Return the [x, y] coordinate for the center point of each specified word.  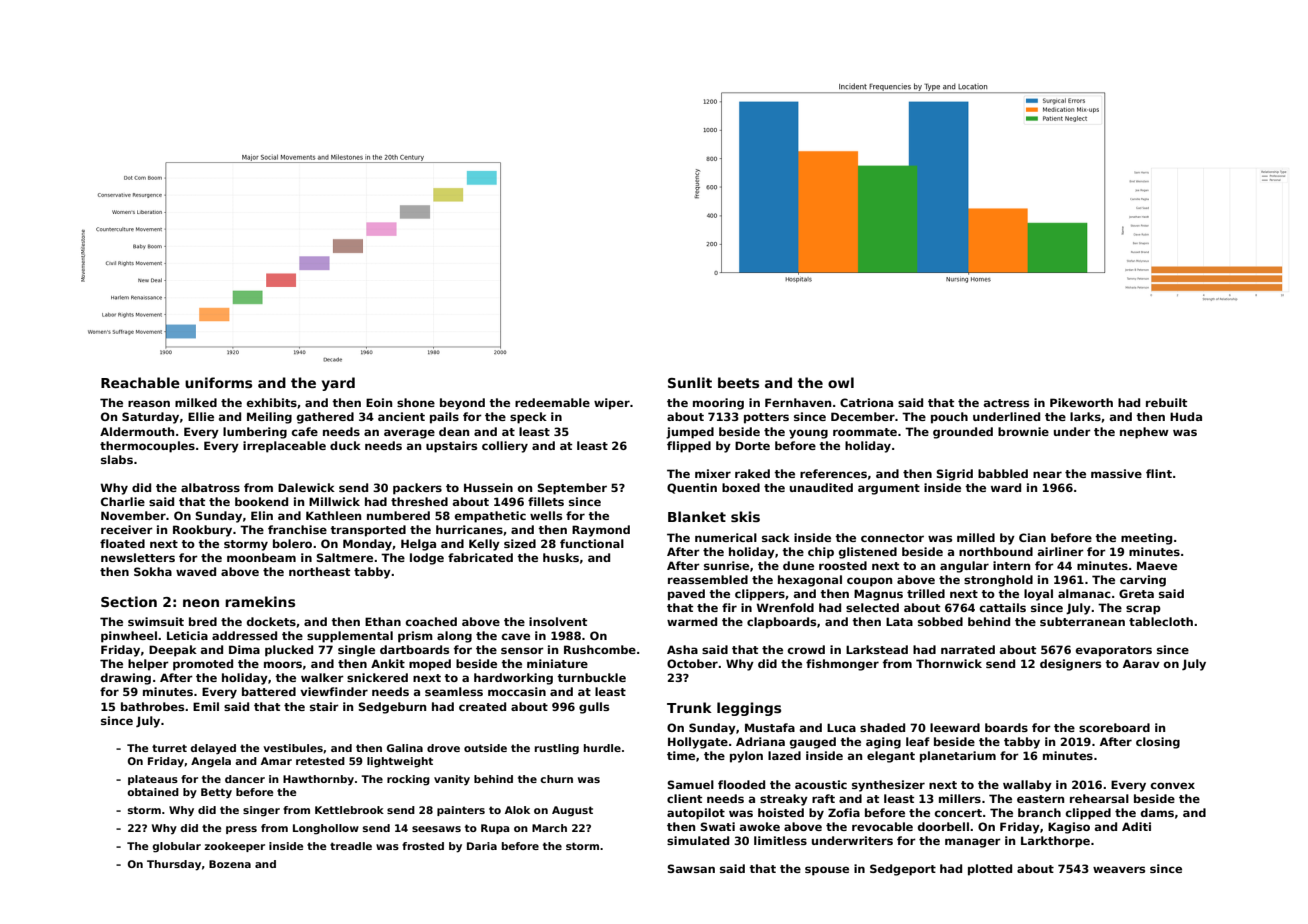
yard [338, 384]
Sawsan [691, 868]
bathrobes [152, 706]
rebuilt [1166, 402]
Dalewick [306, 487]
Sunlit [690, 382]
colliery [505, 447]
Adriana [760, 741]
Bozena [230, 864]
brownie [1023, 431]
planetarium [958, 757]
